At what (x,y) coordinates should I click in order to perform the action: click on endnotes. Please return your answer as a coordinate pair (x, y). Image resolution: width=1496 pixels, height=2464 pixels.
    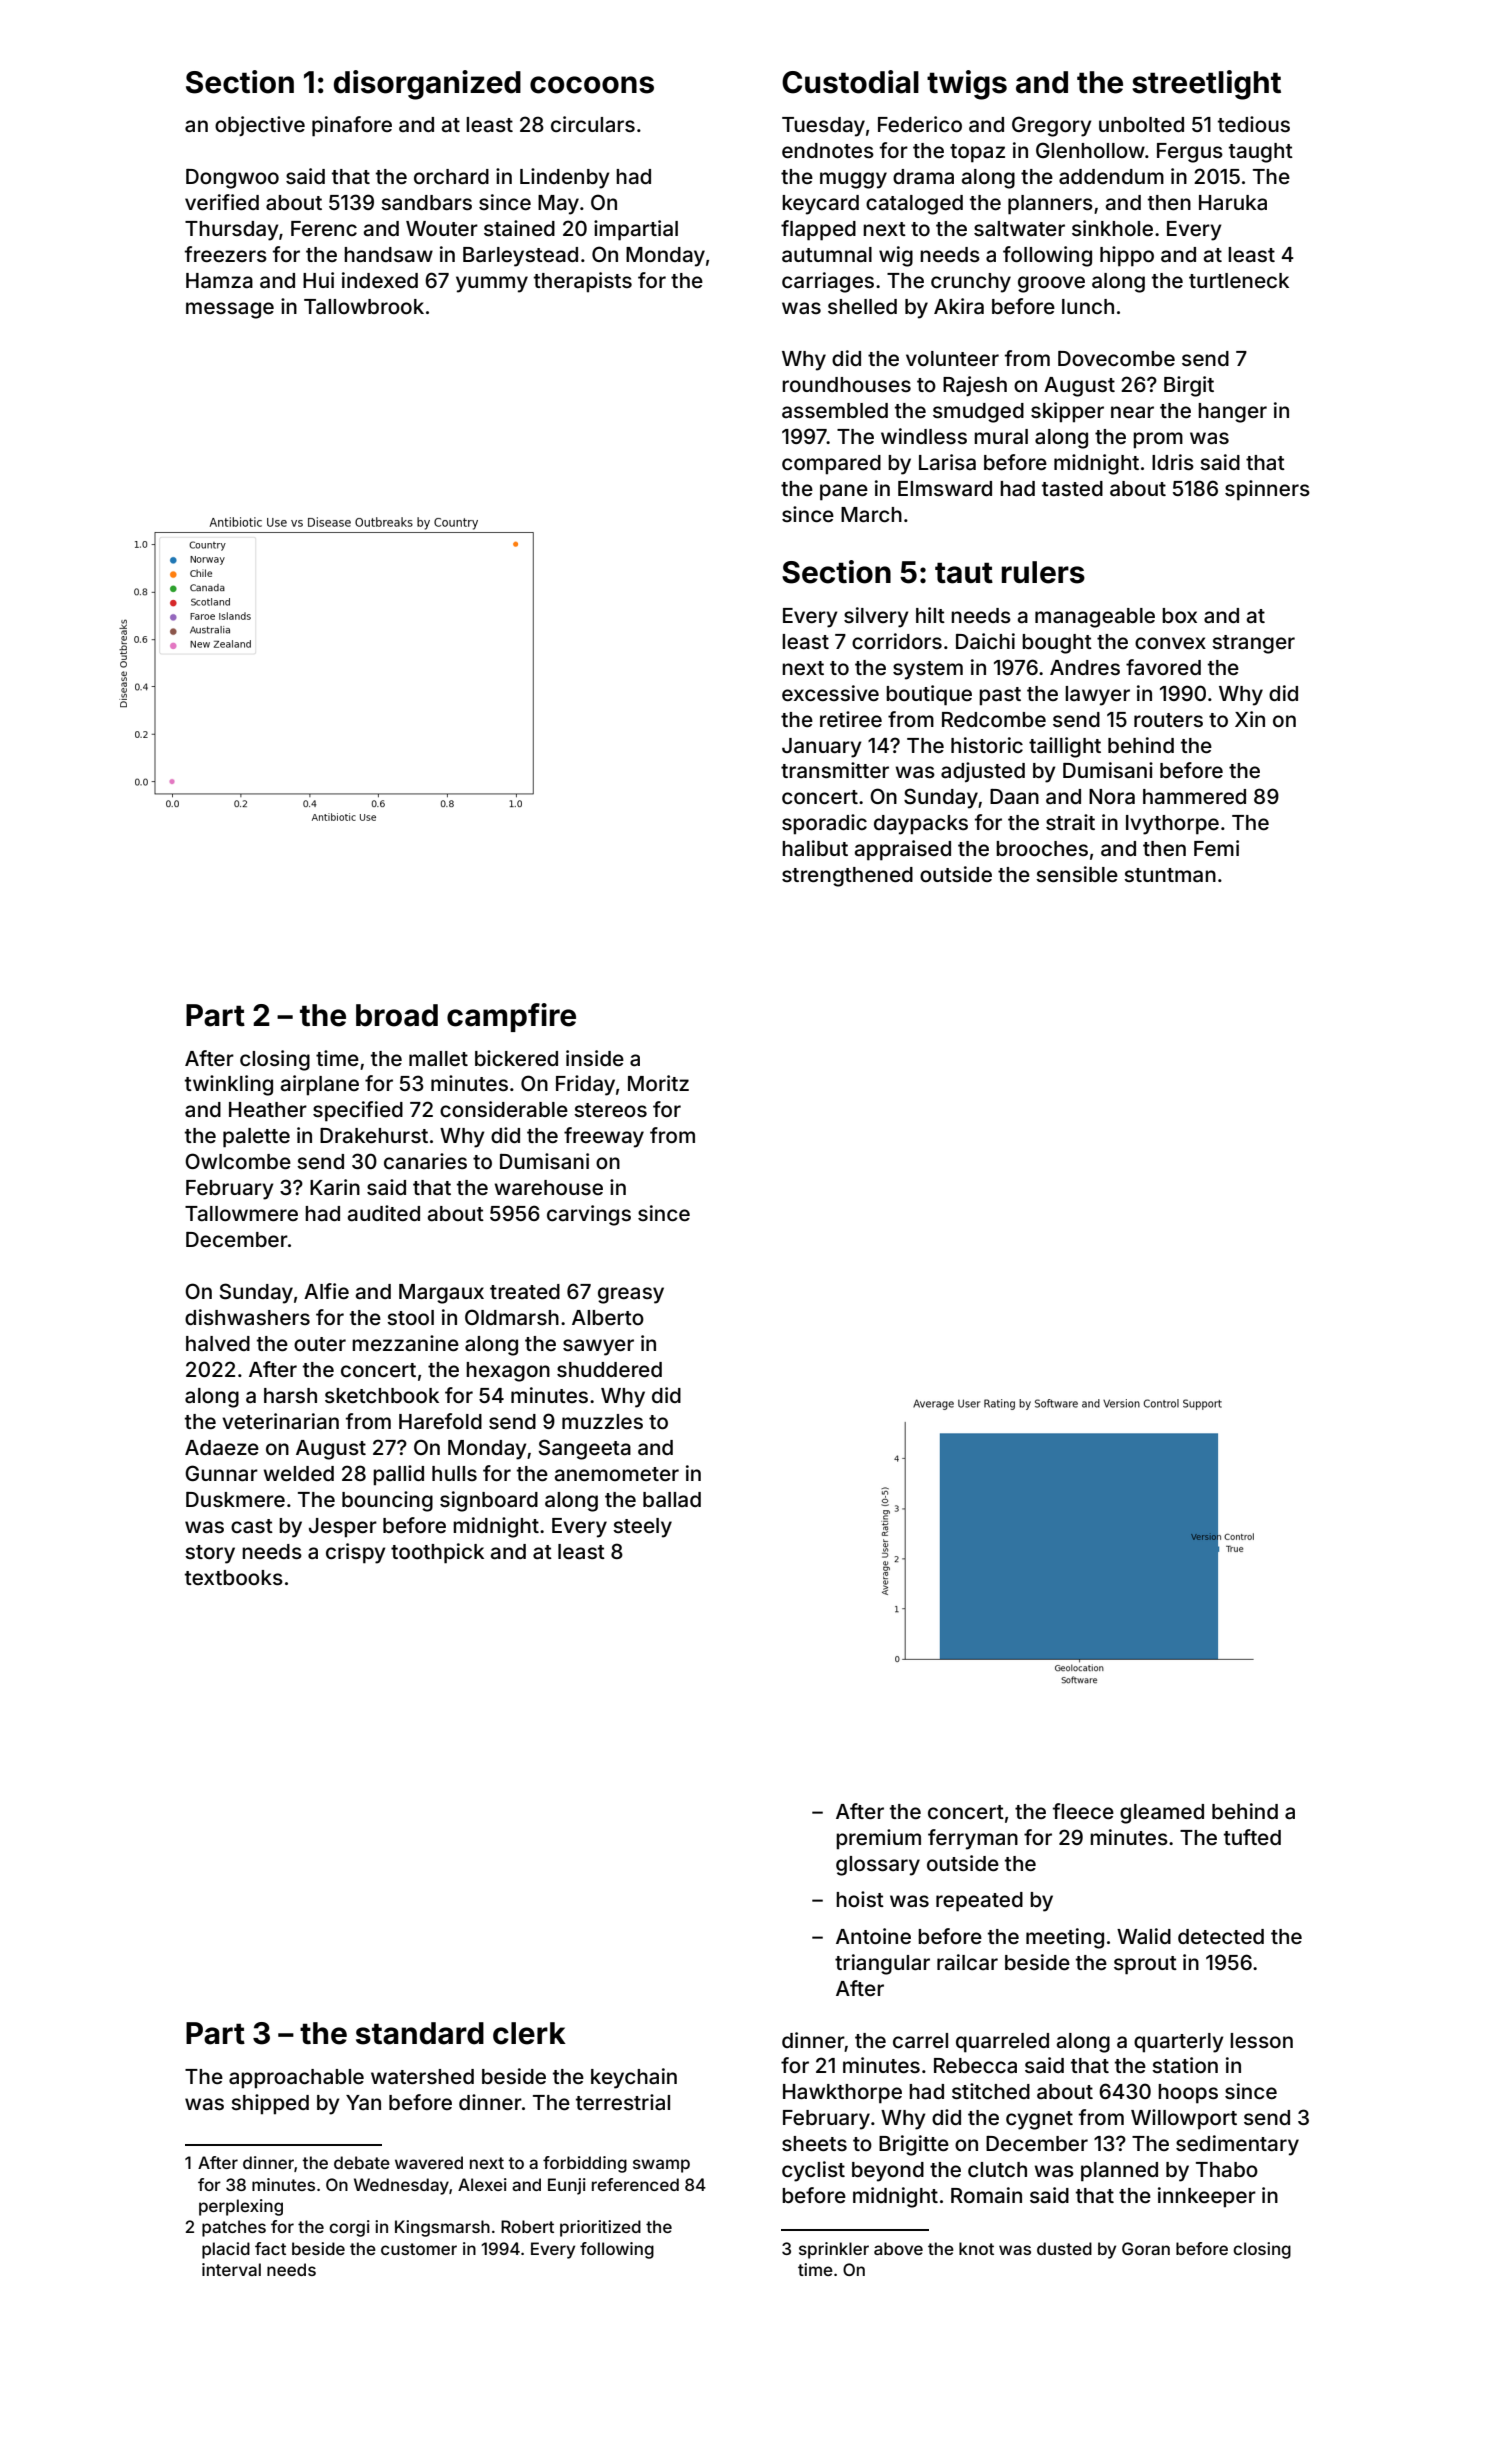
    Looking at the image, I should click on (828, 150).
